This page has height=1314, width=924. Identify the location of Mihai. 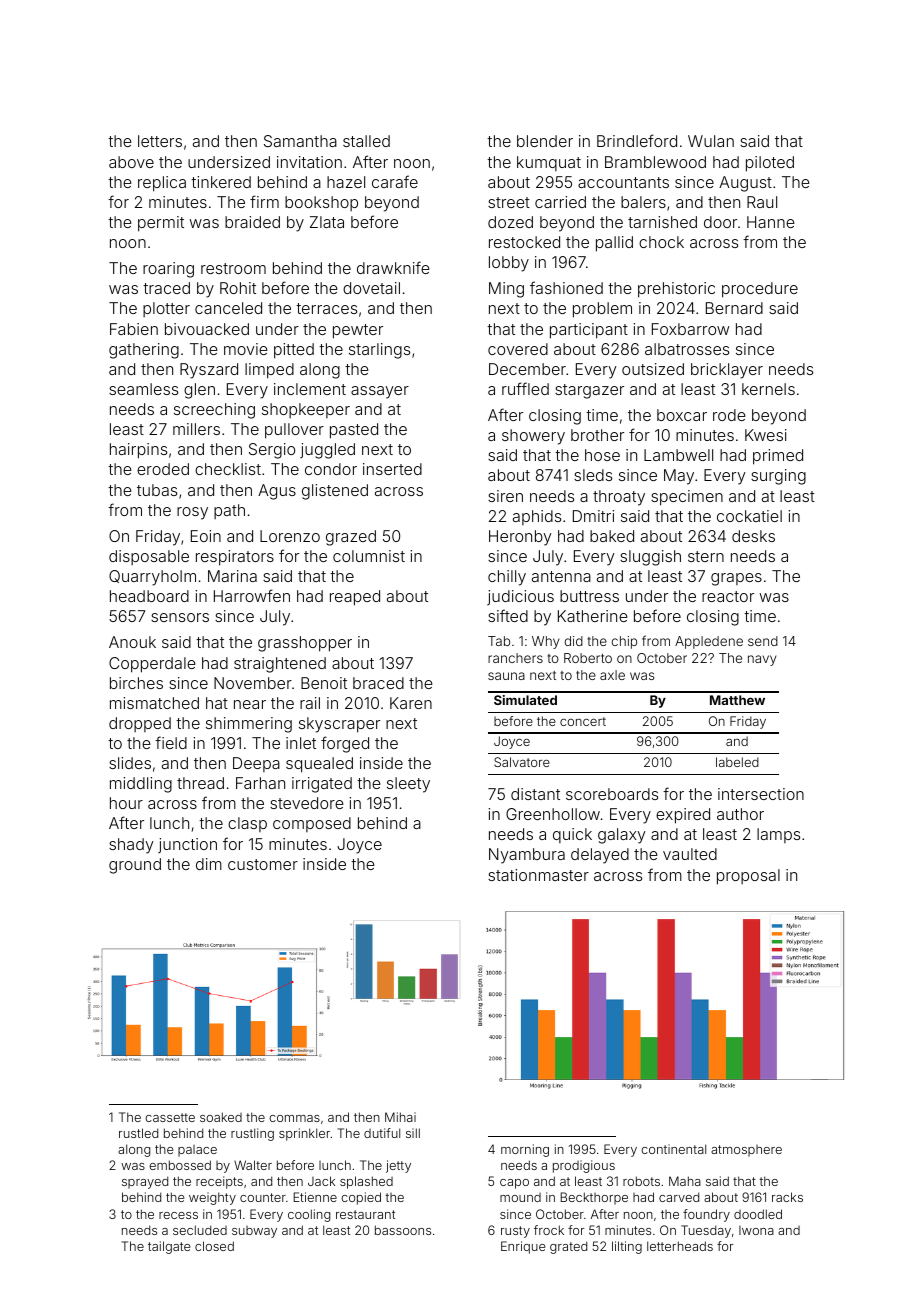
(400, 1117).
